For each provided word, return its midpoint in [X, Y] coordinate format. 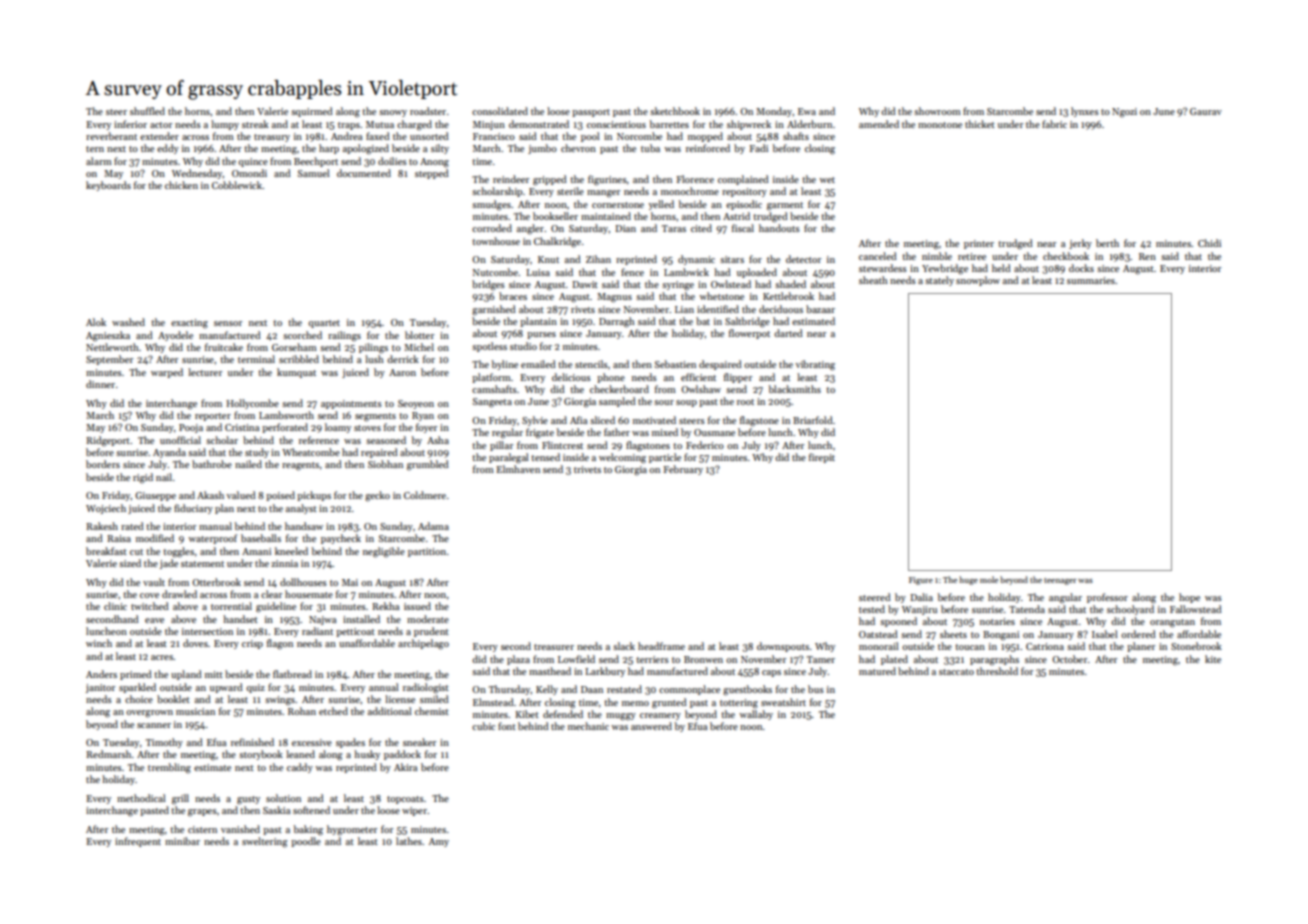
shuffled [147, 111]
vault [154, 582]
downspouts [783, 647]
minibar [182, 841]
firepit [822, 458]
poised [280, 496]
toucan [970, 647]
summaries [1091, 280]
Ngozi [1124, 113]
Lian [684, 309]
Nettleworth [112, 347]
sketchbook [675, 111]
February [683, 470]
